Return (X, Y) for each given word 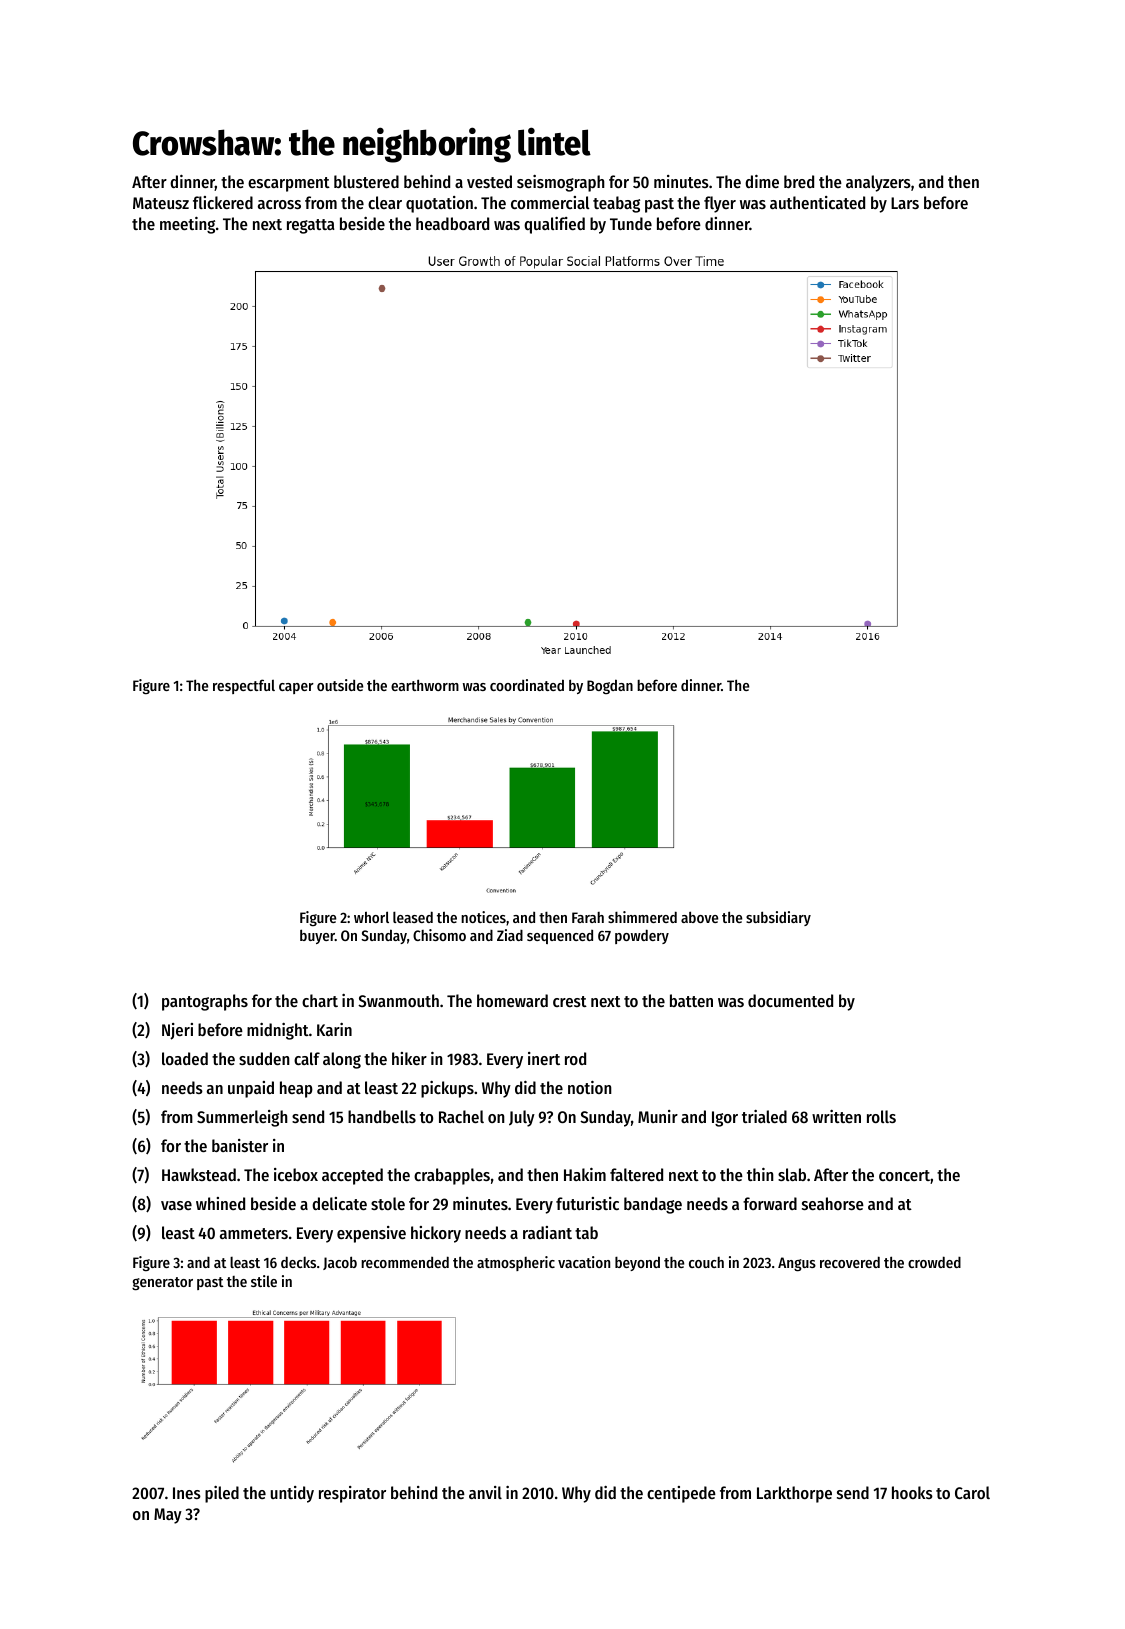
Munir (658, 1116)
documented (790, 1000)
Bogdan (610, 686)
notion (590, 1087)
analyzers (878, 183)
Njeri (177, 1031)
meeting (187, 225)
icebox (296, 1174)
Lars (905, 203)
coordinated (527, 685)
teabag (616, 204)
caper (296, 688)
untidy (292, 1494)
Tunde (631, 223)
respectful (244, 686)
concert (904, 1175)
